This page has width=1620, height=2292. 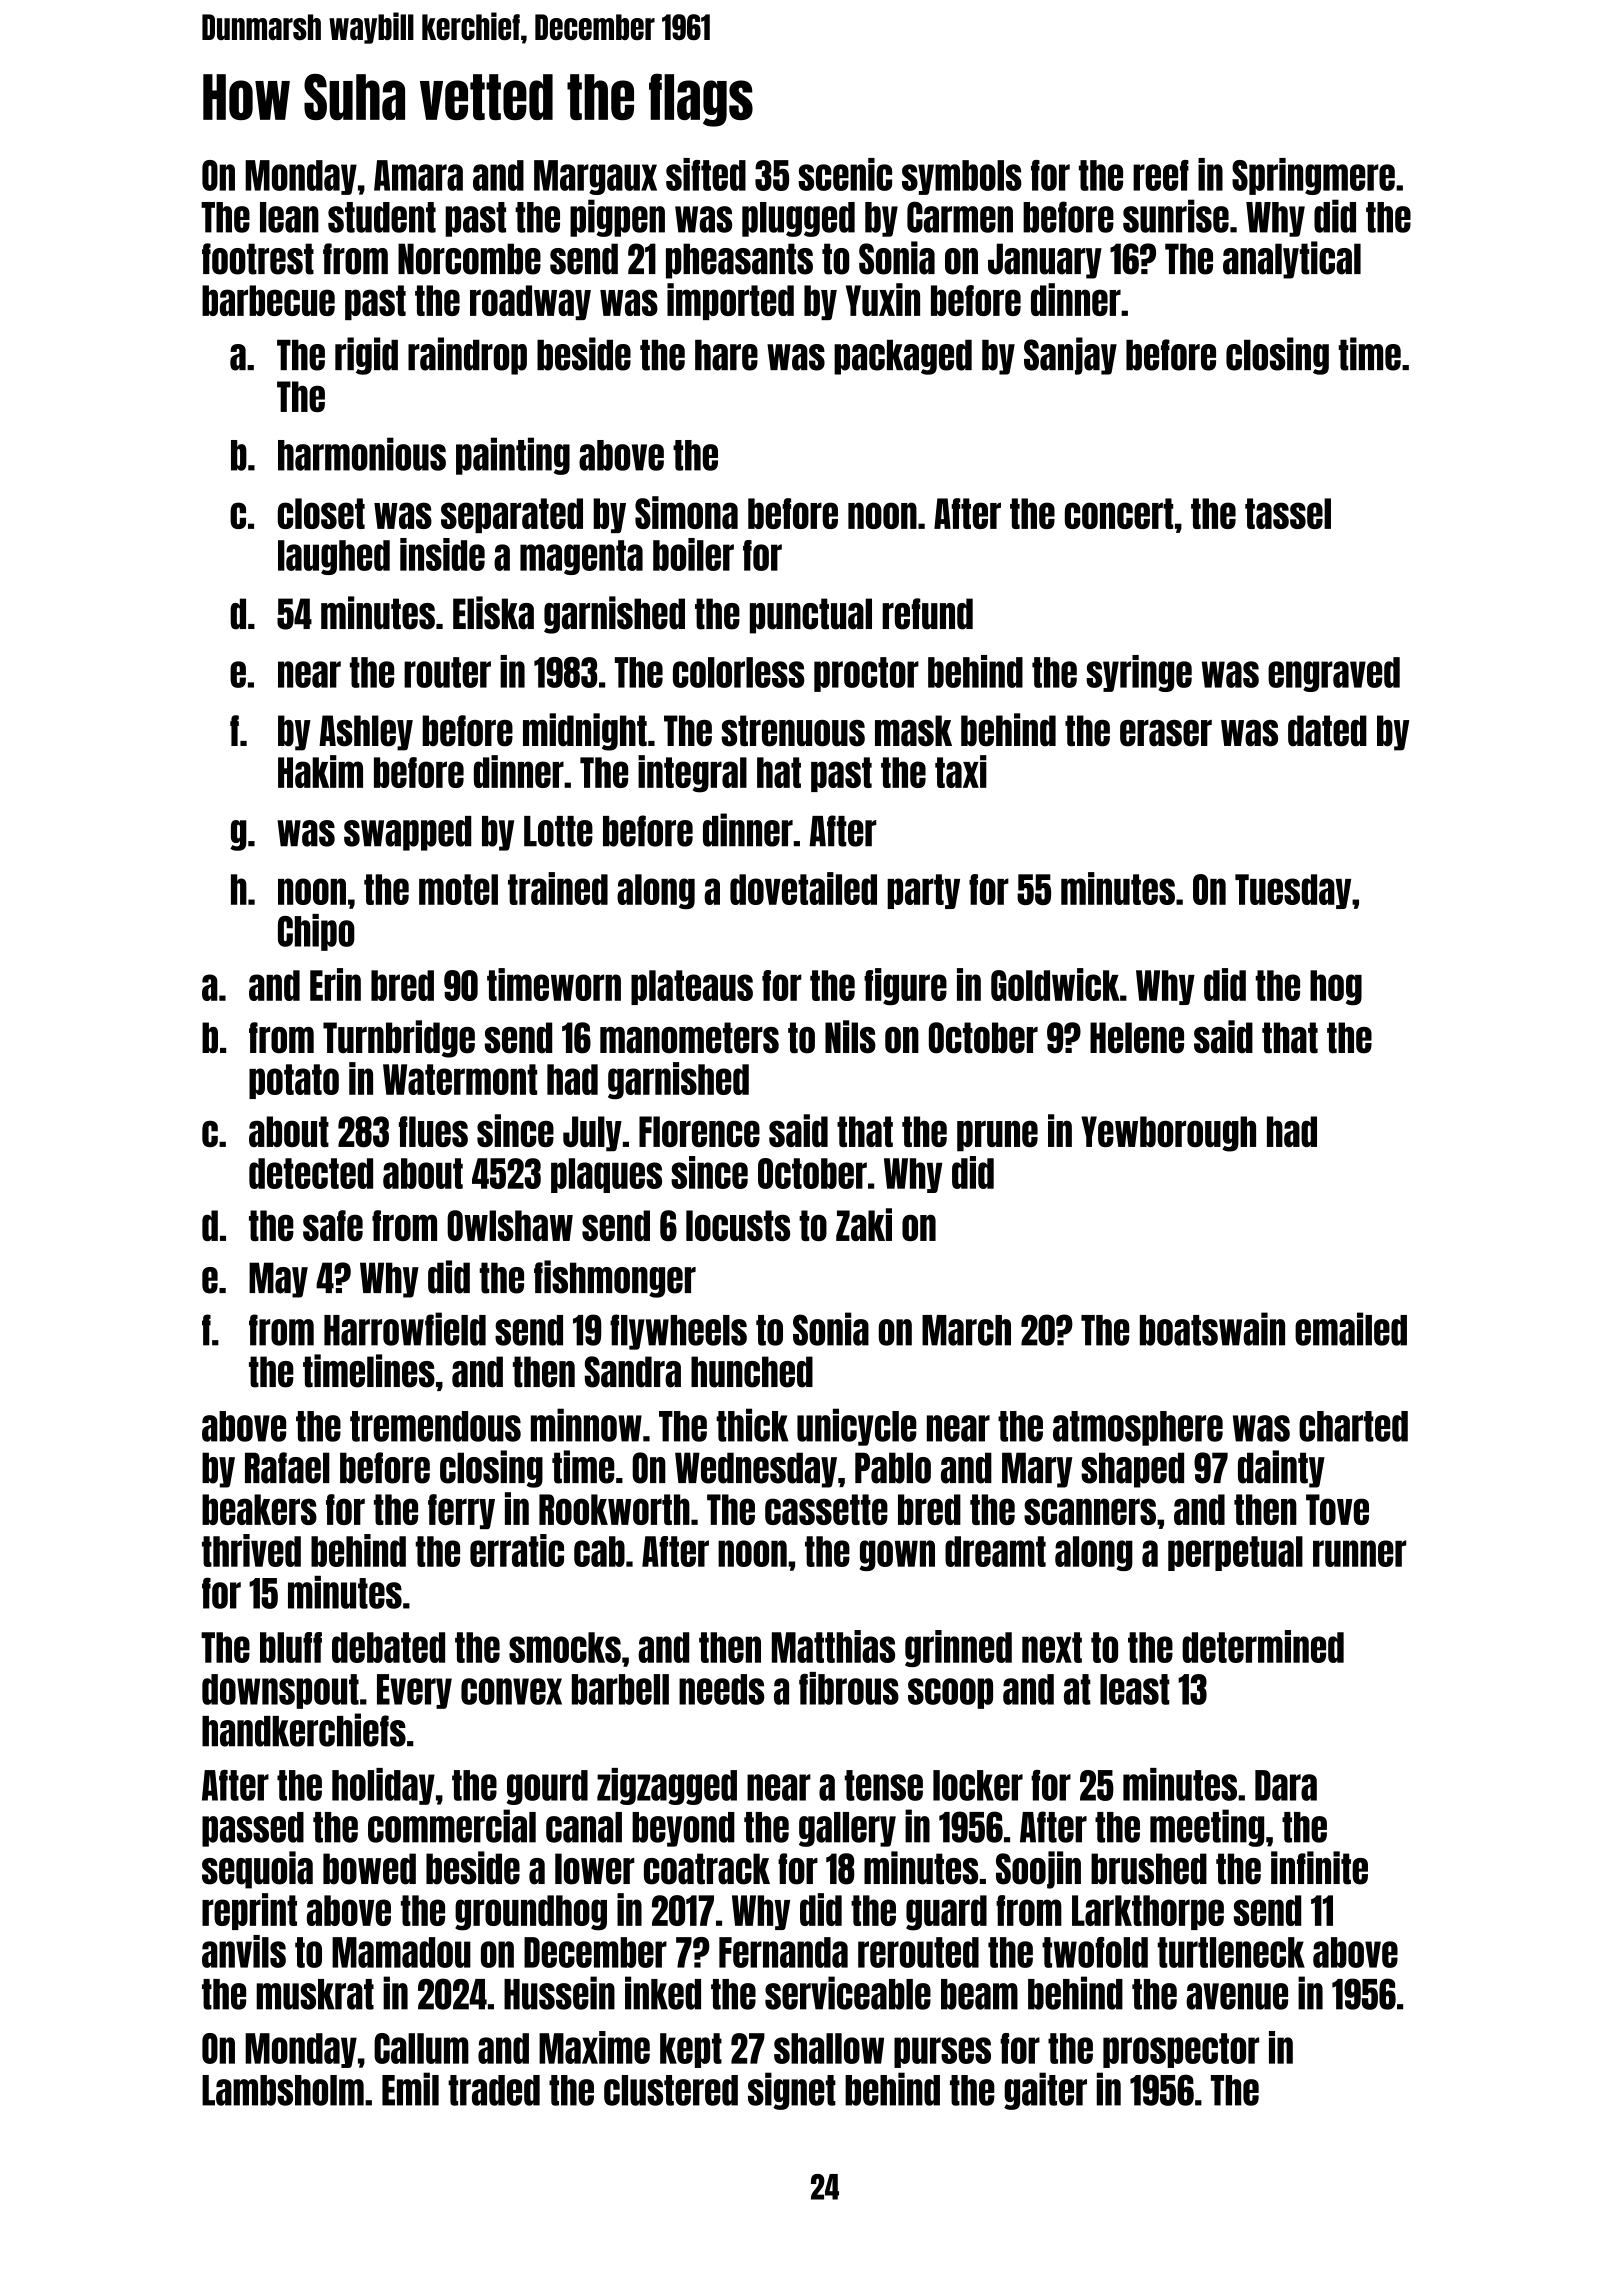 I want to click on lean, so click(x=289, y=217).
